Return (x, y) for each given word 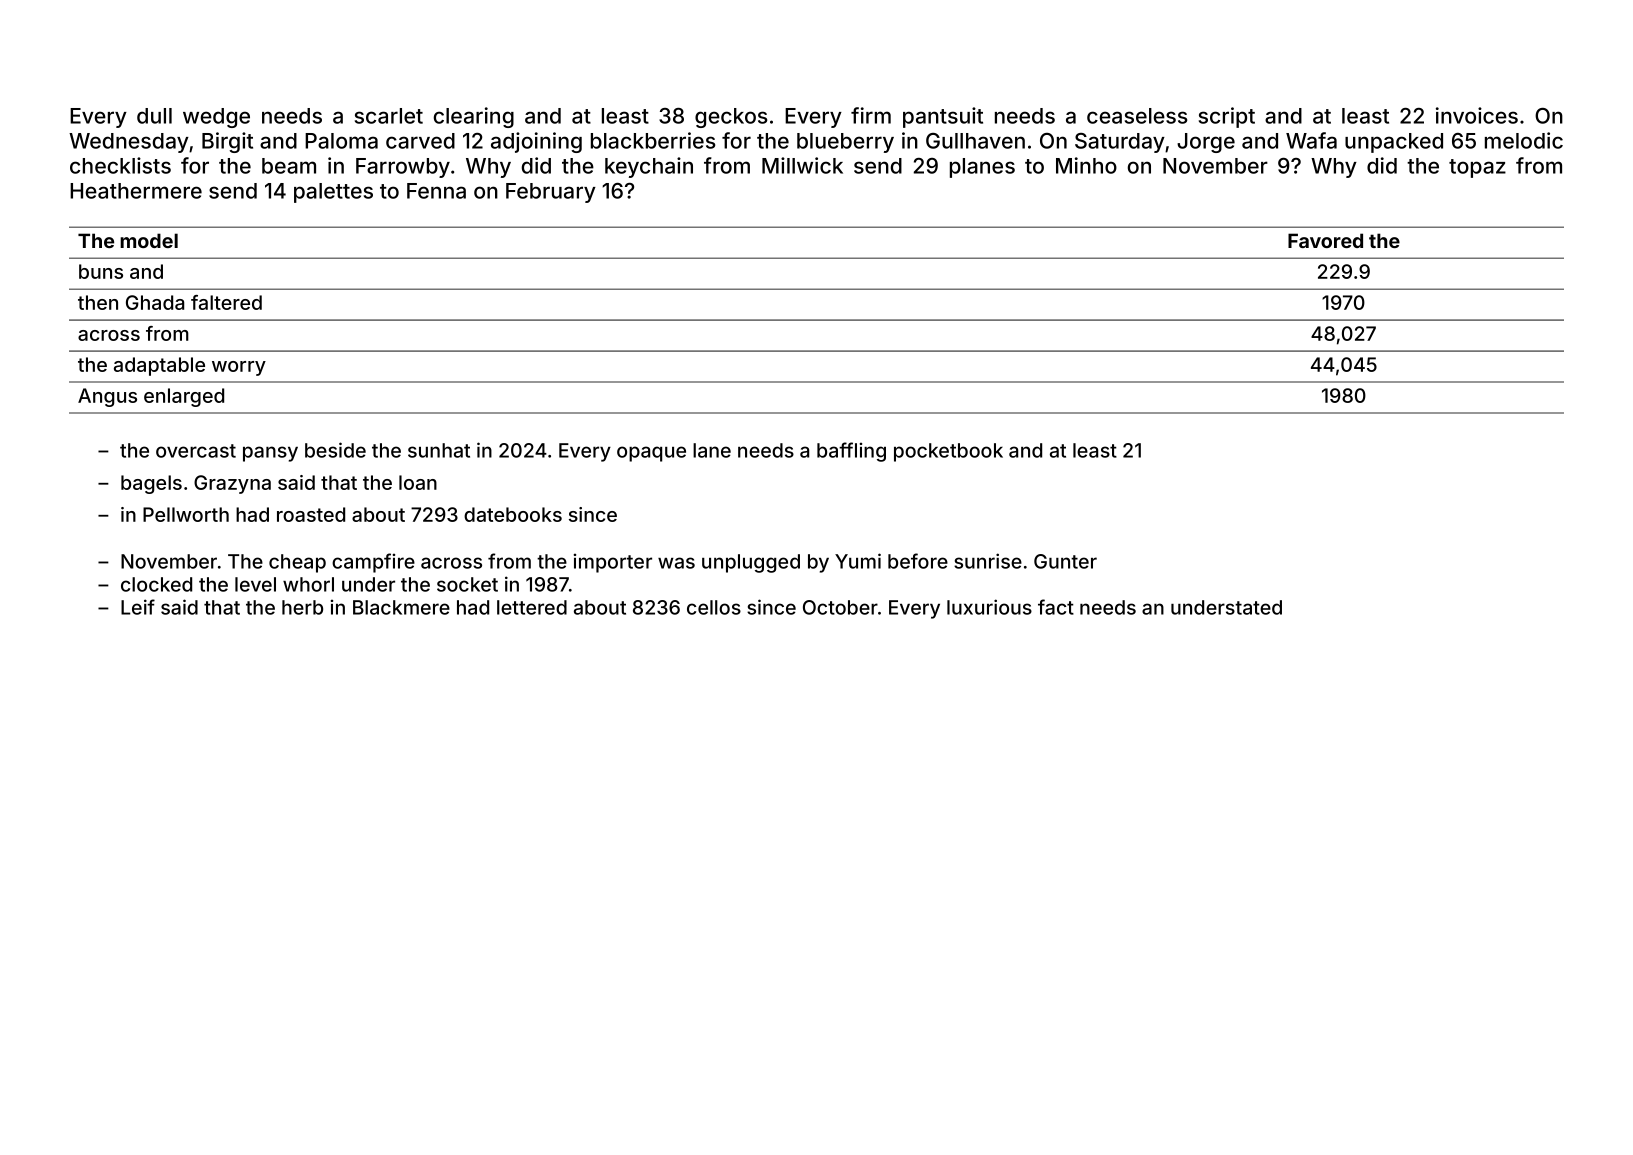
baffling (851, 452)
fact (1056, 607)
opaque (651, 454)
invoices (1477, 115)
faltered (226, 302)
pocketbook (948, 452)
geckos (731, 118)
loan (418, 482)
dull (154, 116)
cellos (714, 607)
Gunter (1065, 561)
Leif (138, 607)
